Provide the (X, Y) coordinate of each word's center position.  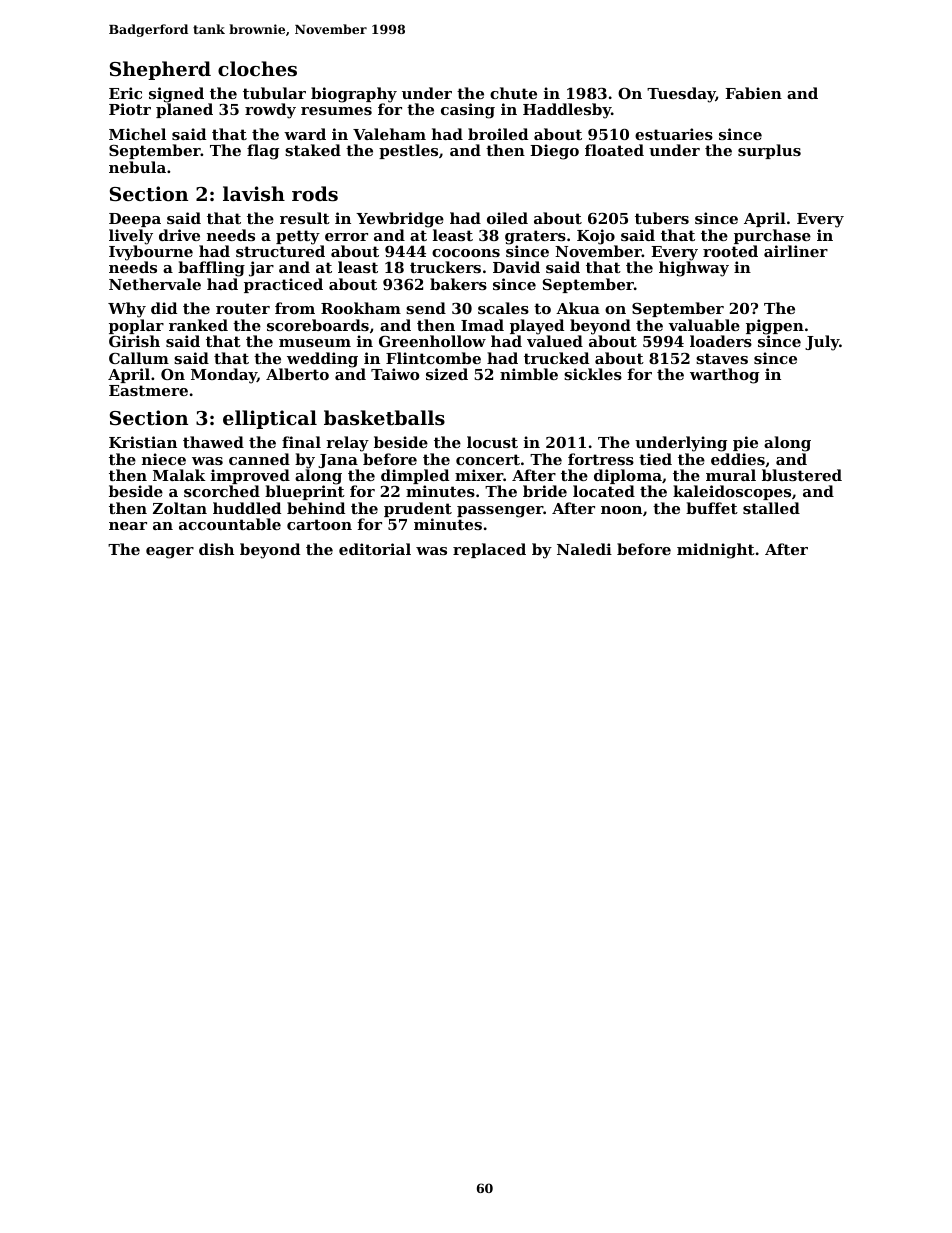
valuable (704, 325)
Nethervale (155, 284)
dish (216, 549)
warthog (724, 376)
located (604, 491)
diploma (628, 476)
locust (492, 442)
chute (513, 93)
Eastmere (148, 390)
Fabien (753, 93)
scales (503, 308)
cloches (257, 68)
